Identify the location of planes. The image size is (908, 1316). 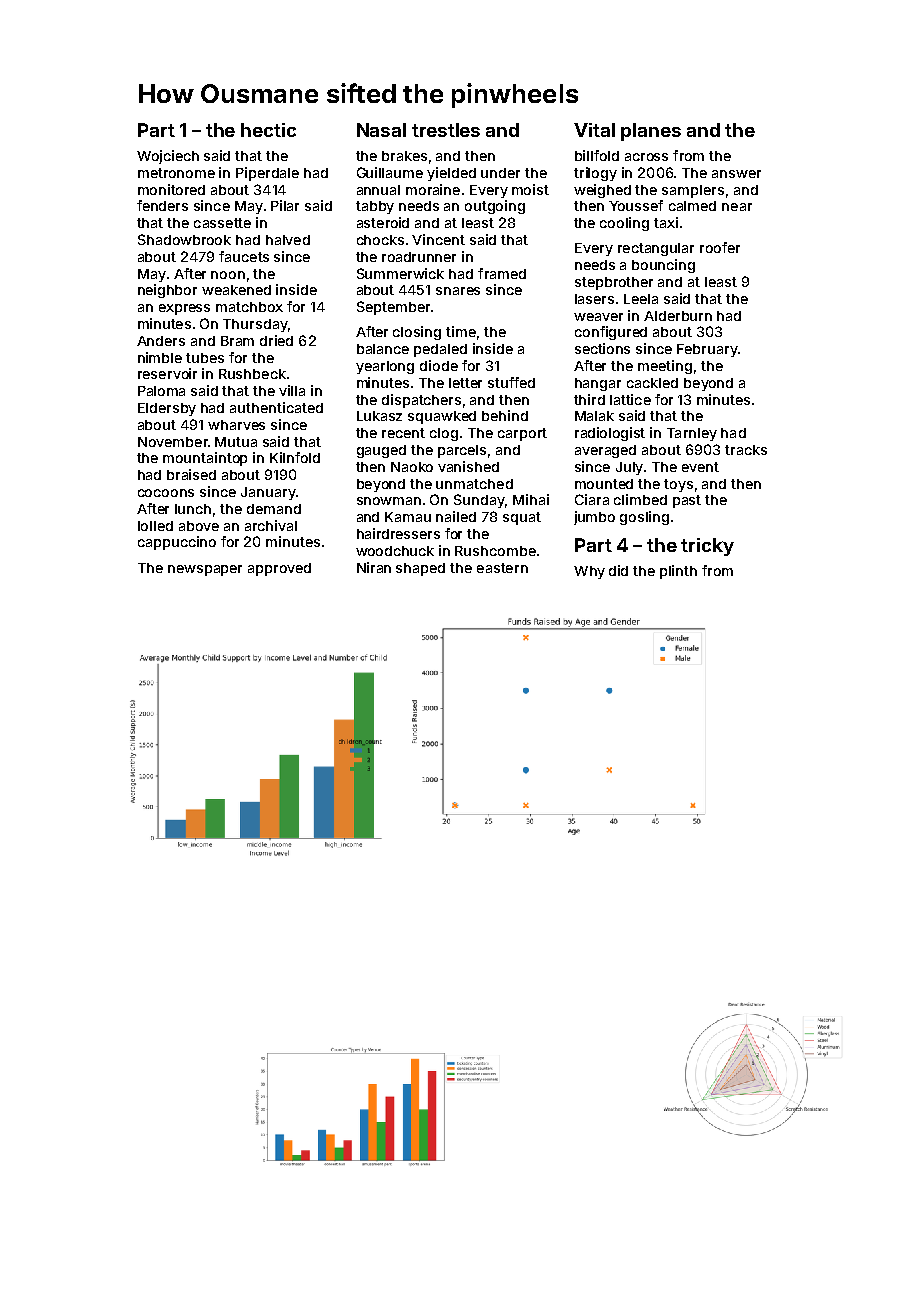
(651, 132).
